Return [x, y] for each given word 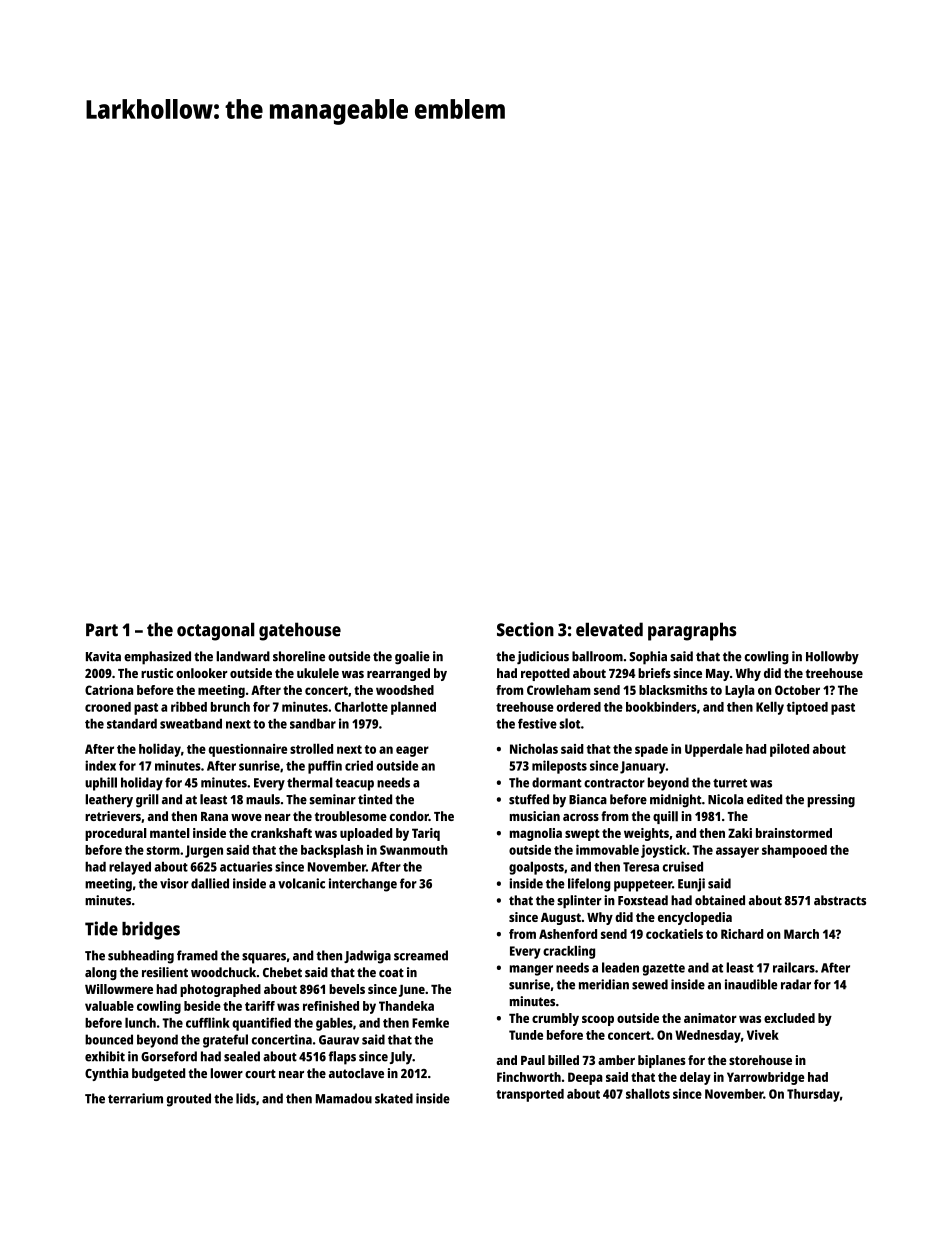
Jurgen [204, 851]
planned [413, 708]
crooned [108, 707]
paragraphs [692, 631]
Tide [101, 928]
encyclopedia [695, 918]
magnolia [536, 834]
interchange [363, 885]
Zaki [740, 833]
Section [525, 629]
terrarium [135, 1098]
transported [530, 1095]
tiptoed [807, 708]
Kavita [103, 656]
